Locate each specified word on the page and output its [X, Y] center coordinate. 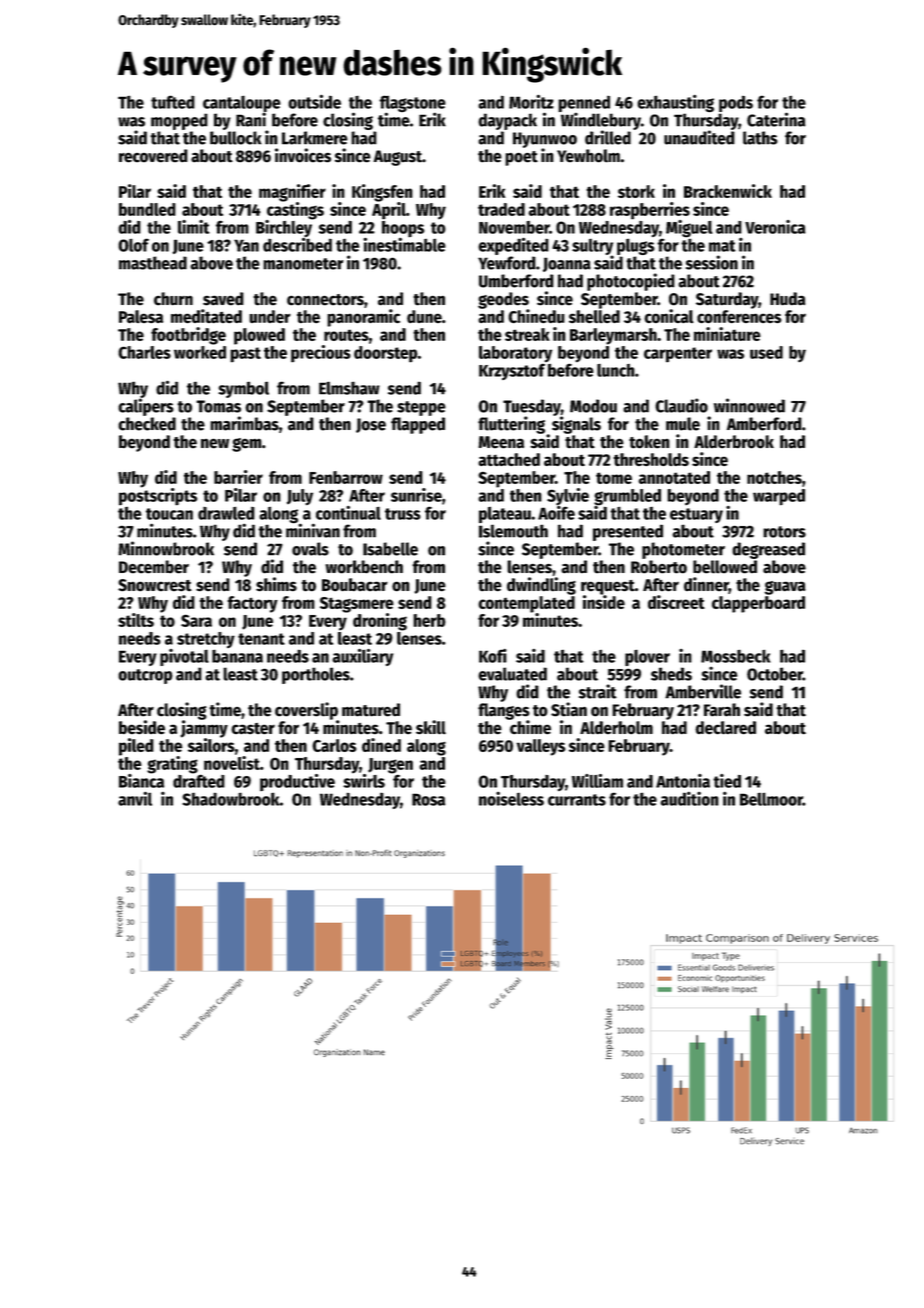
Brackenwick [728, 191]
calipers [146, 407]
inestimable [404, 244]
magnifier [292, 193]
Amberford [764, 424]
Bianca [141, 781]
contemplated [526, 604]
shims [276, 584]
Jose [371, 425]
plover [647, 657]
